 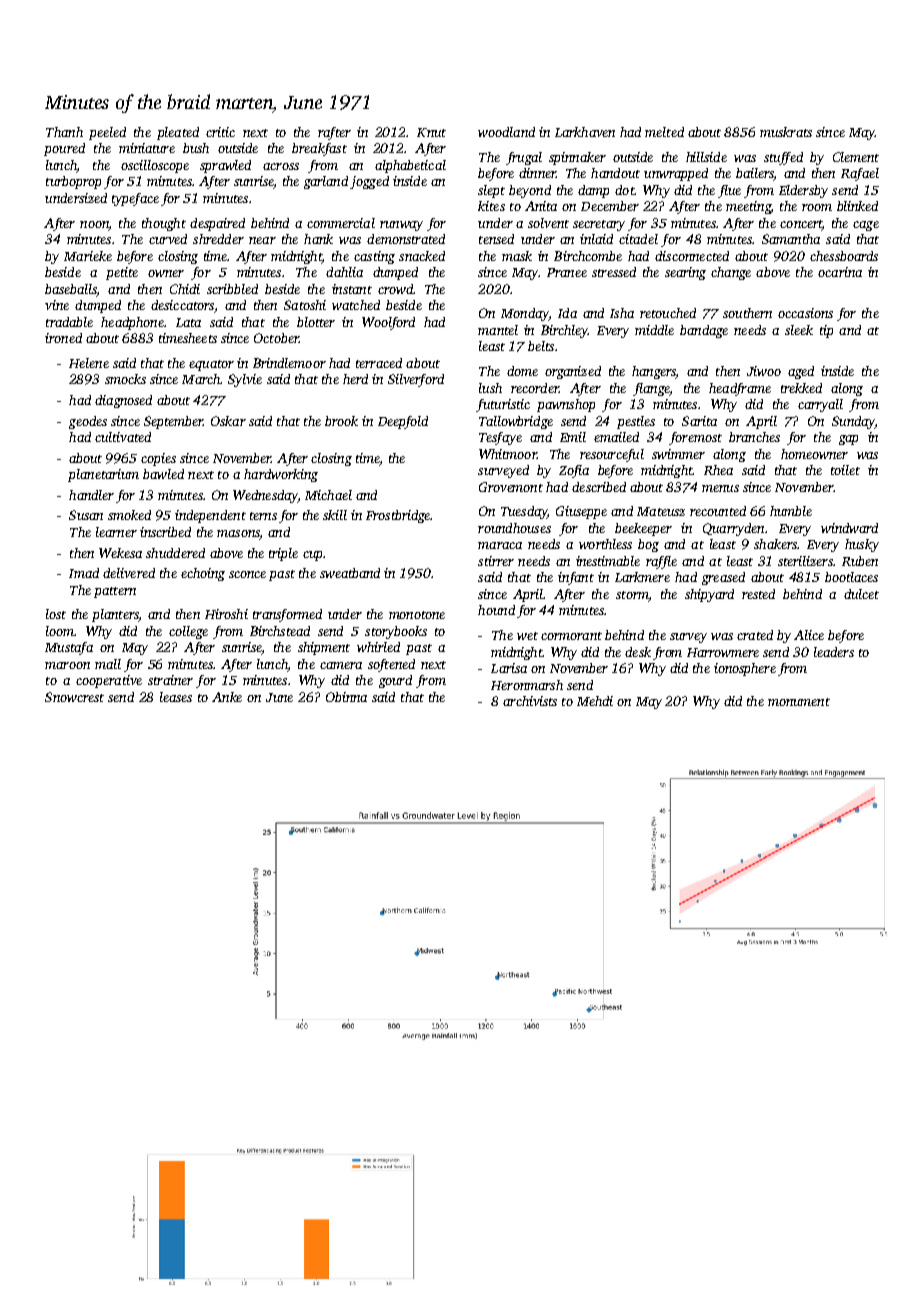 I want to click on sterilizers, so click(x=805, y=561).
